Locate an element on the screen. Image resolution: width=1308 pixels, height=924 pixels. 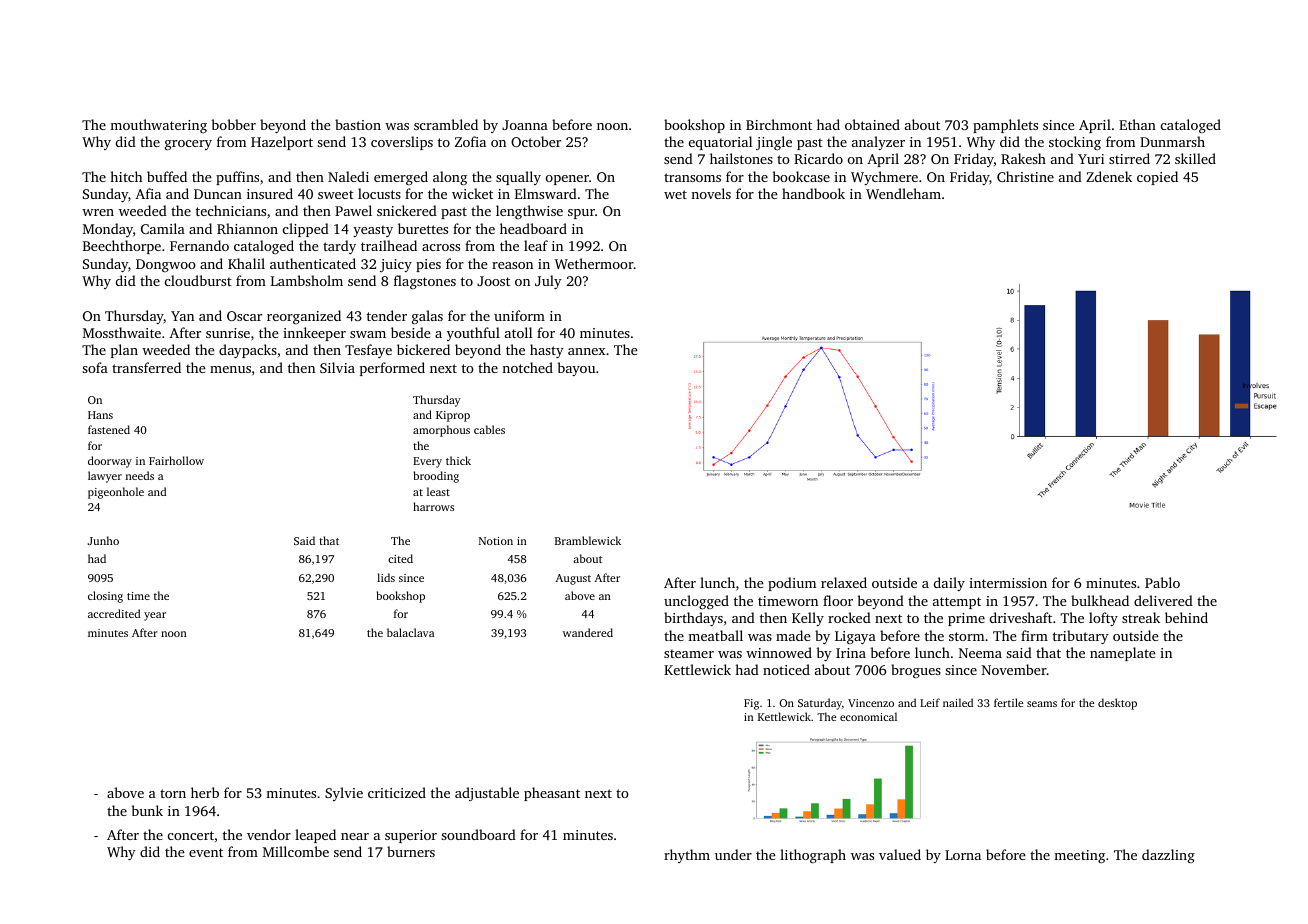
tardy is located at coordinates (339, 247).
